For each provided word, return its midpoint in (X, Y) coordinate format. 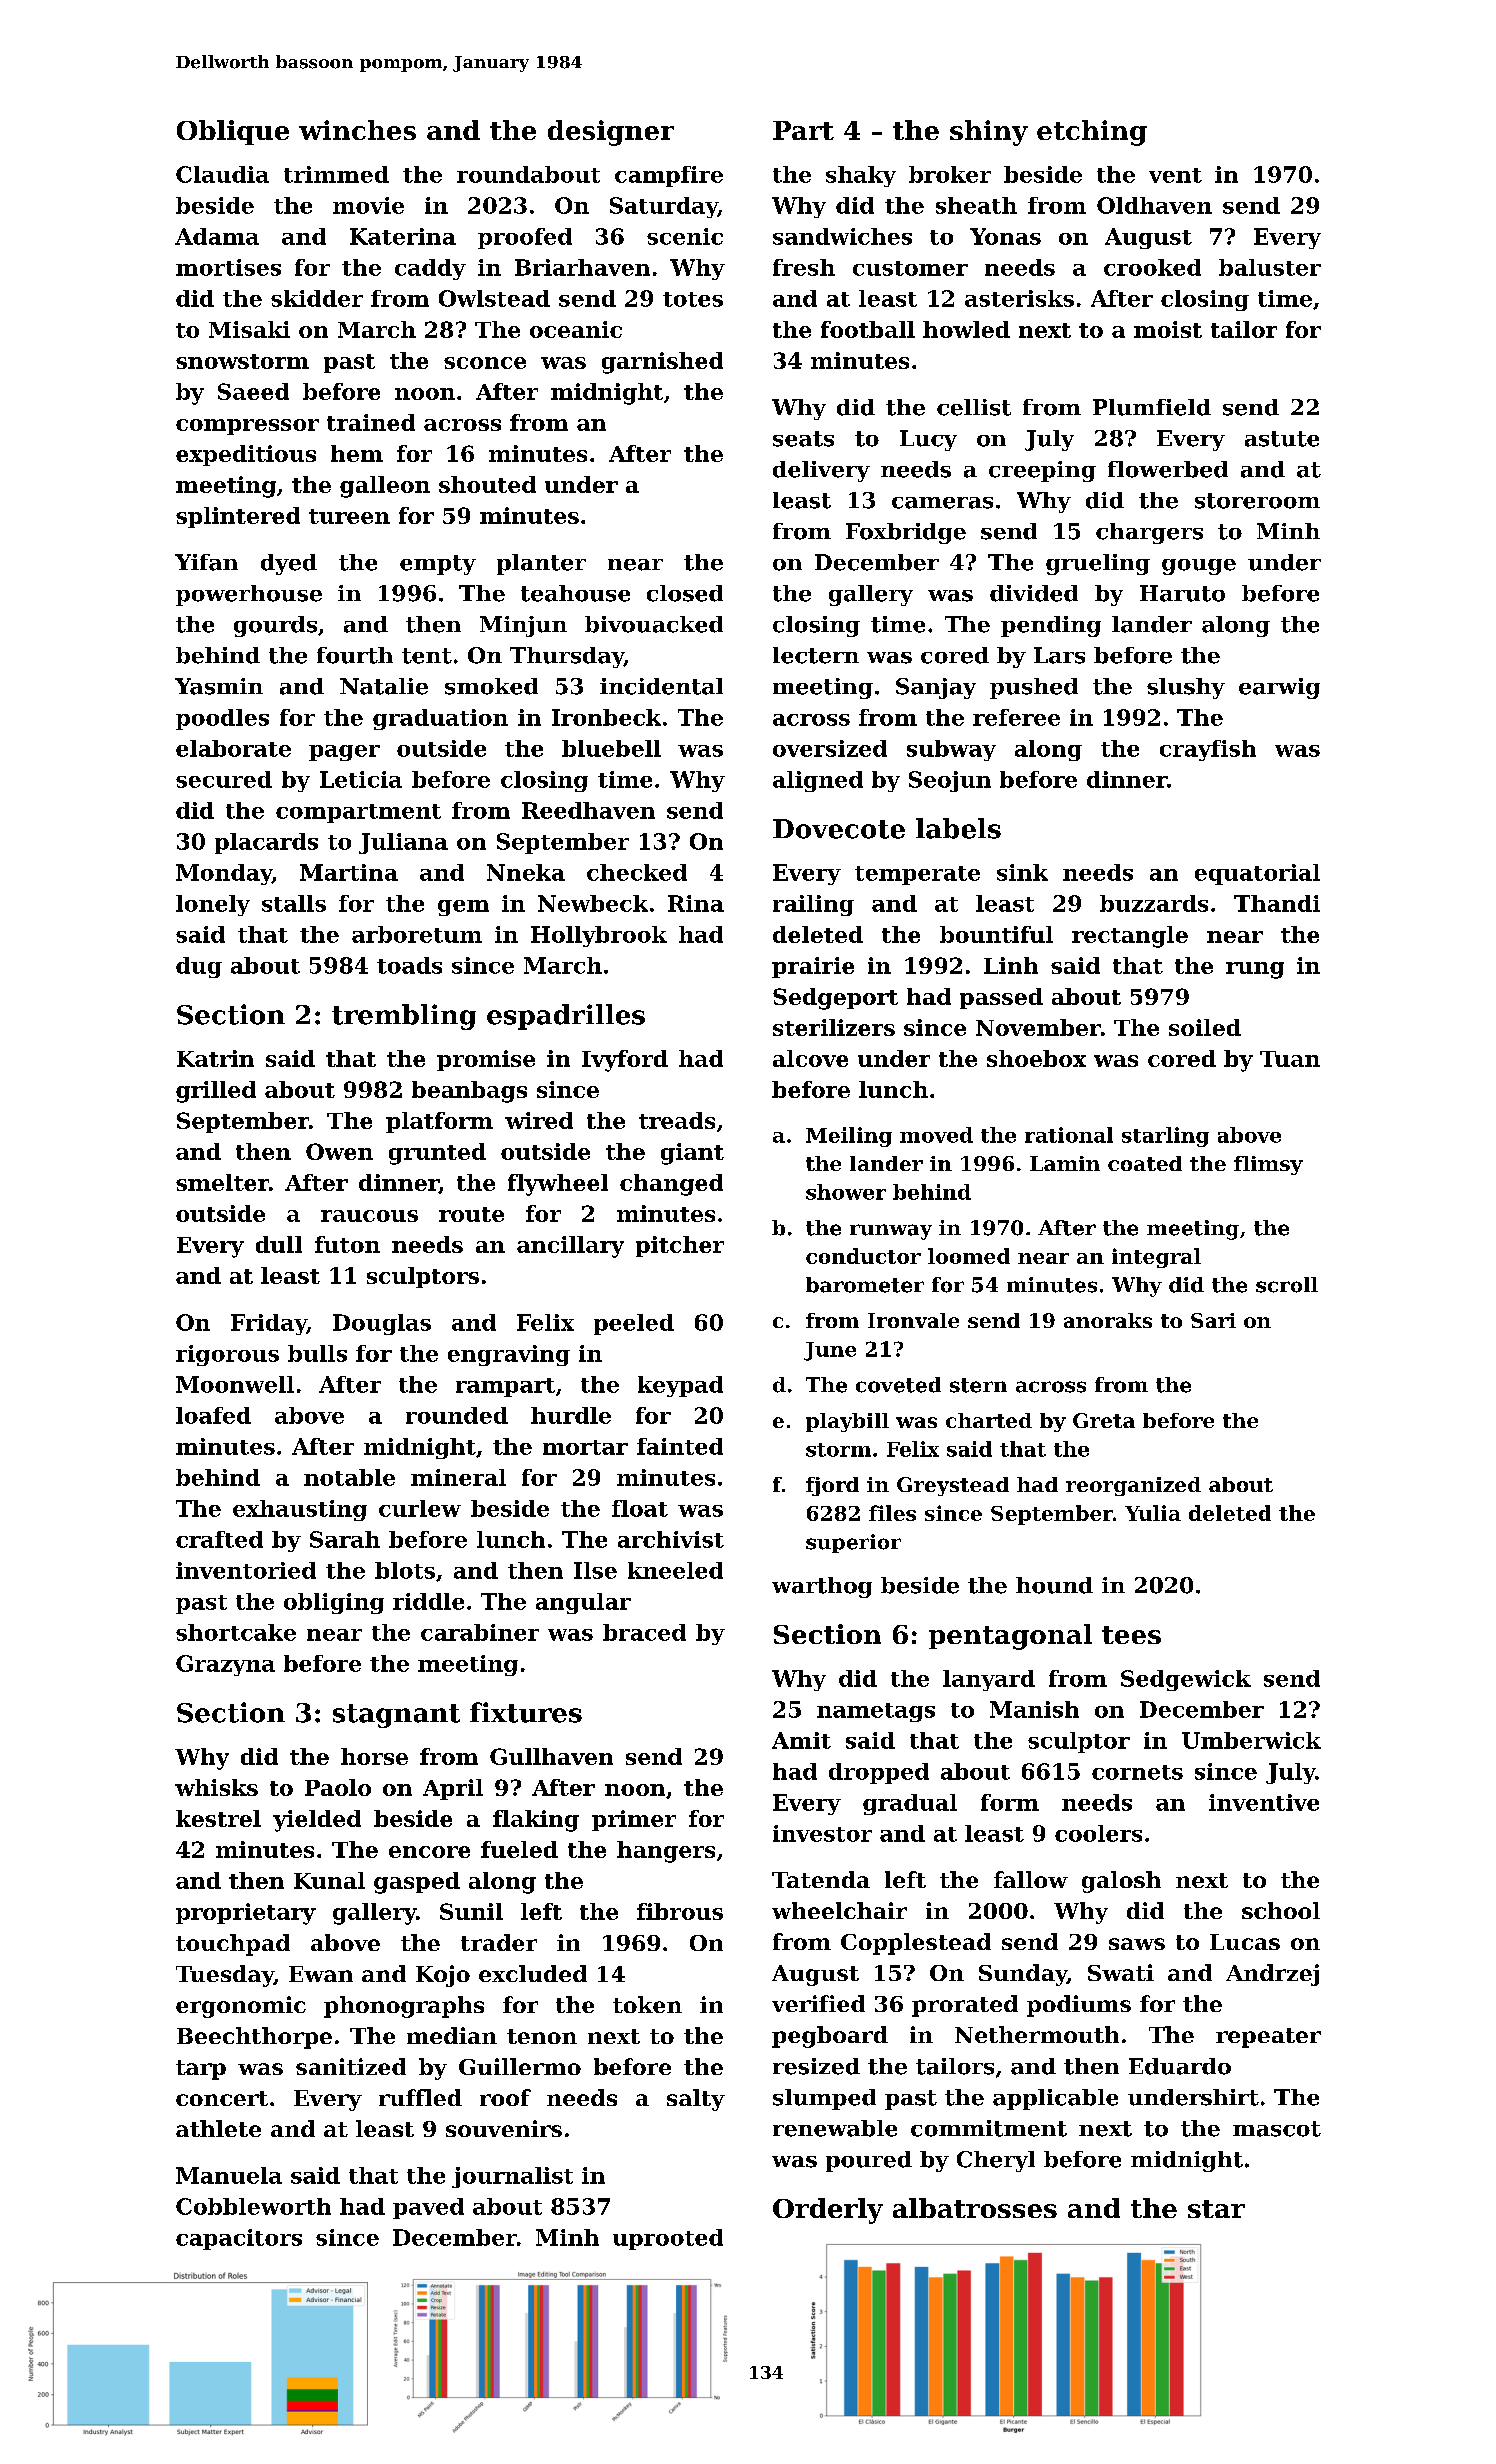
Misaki (249, 329)
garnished (662, 363)
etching (1092, 133)
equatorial (1257, 874)
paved (428, 2208)
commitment (989, 2128)
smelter (222, 1182)
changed (671, 1185)
